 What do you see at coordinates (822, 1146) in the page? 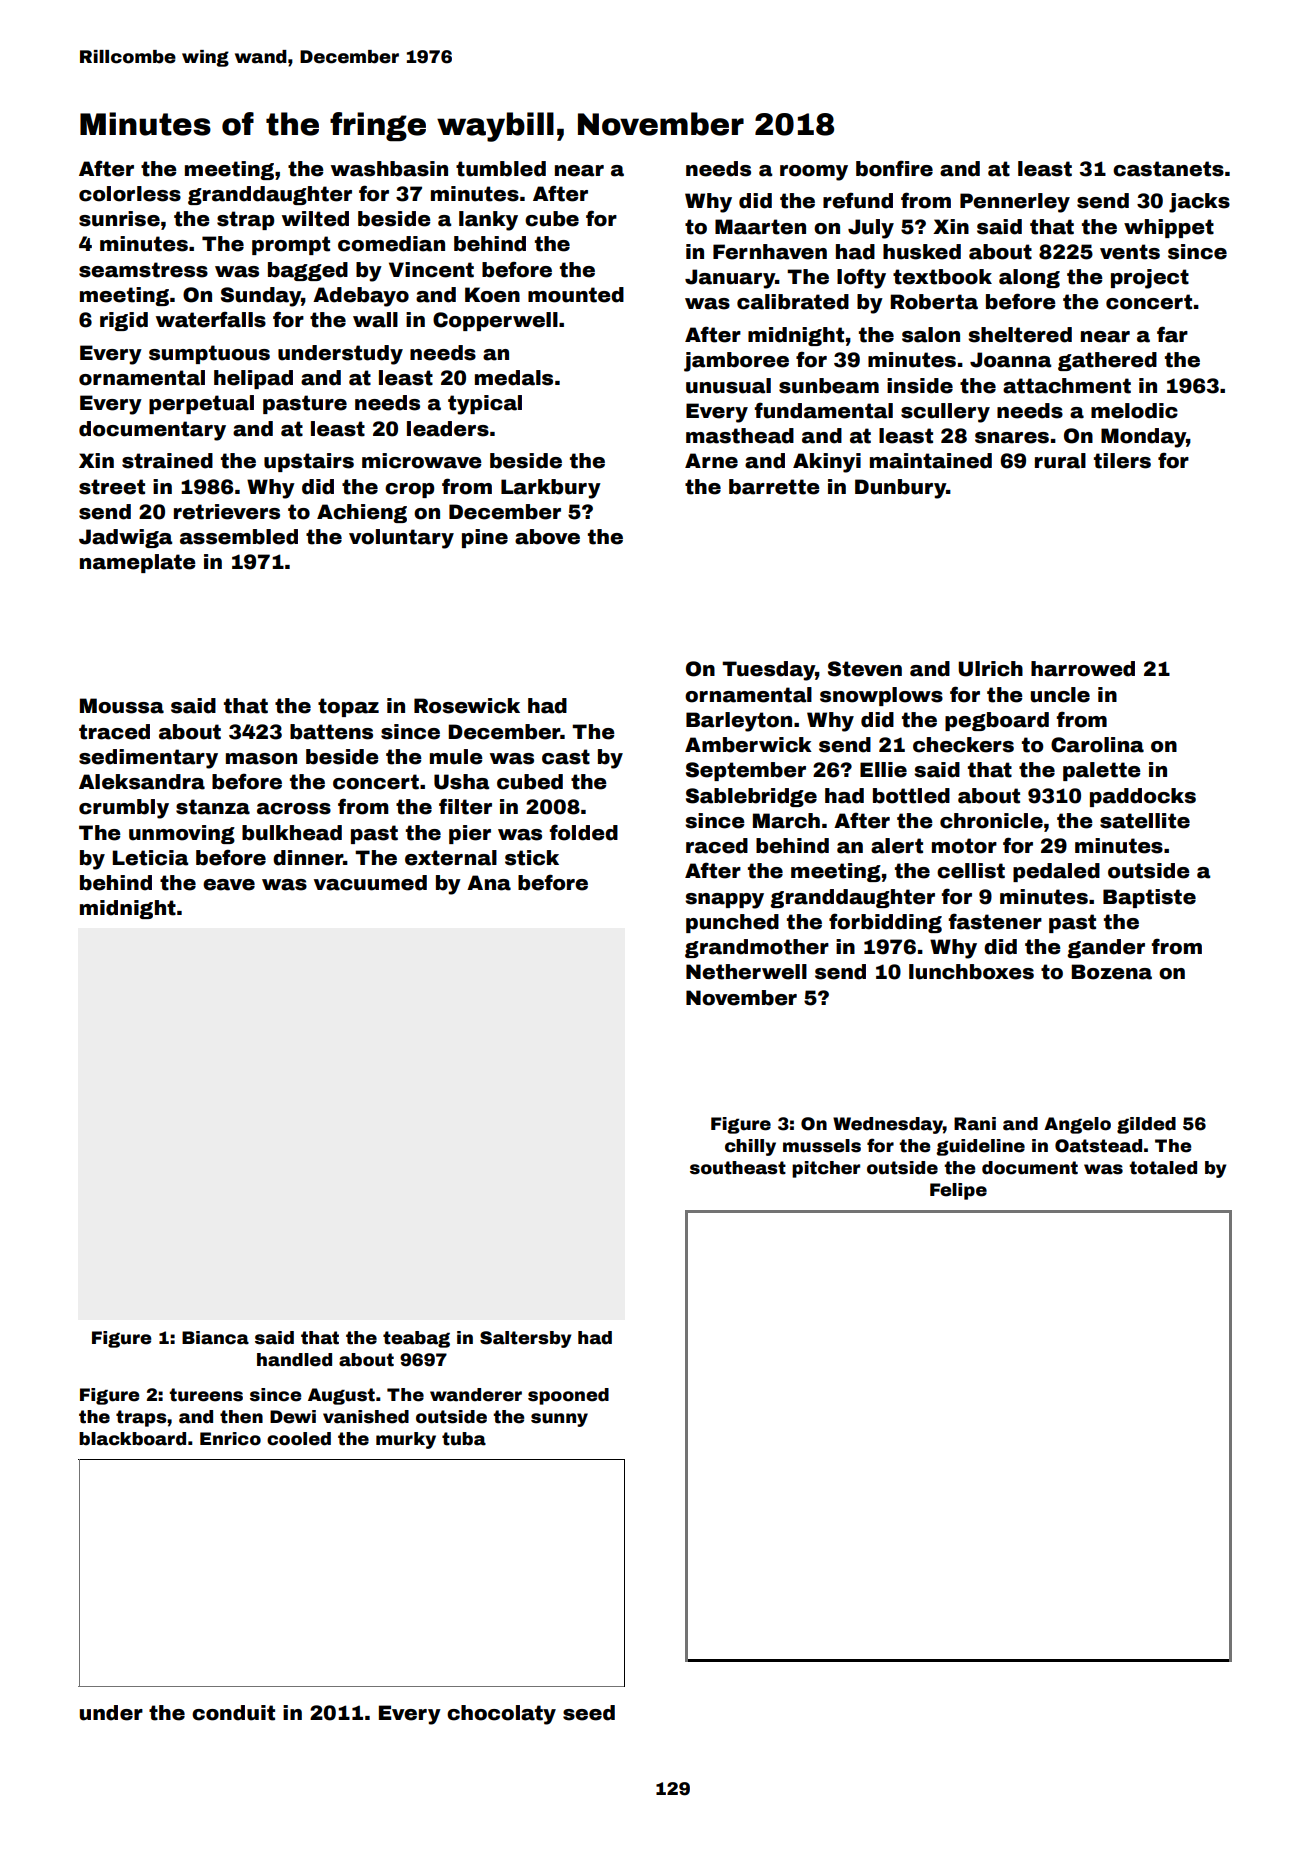
I see `mussels` at bounding box center [822, 1146].
